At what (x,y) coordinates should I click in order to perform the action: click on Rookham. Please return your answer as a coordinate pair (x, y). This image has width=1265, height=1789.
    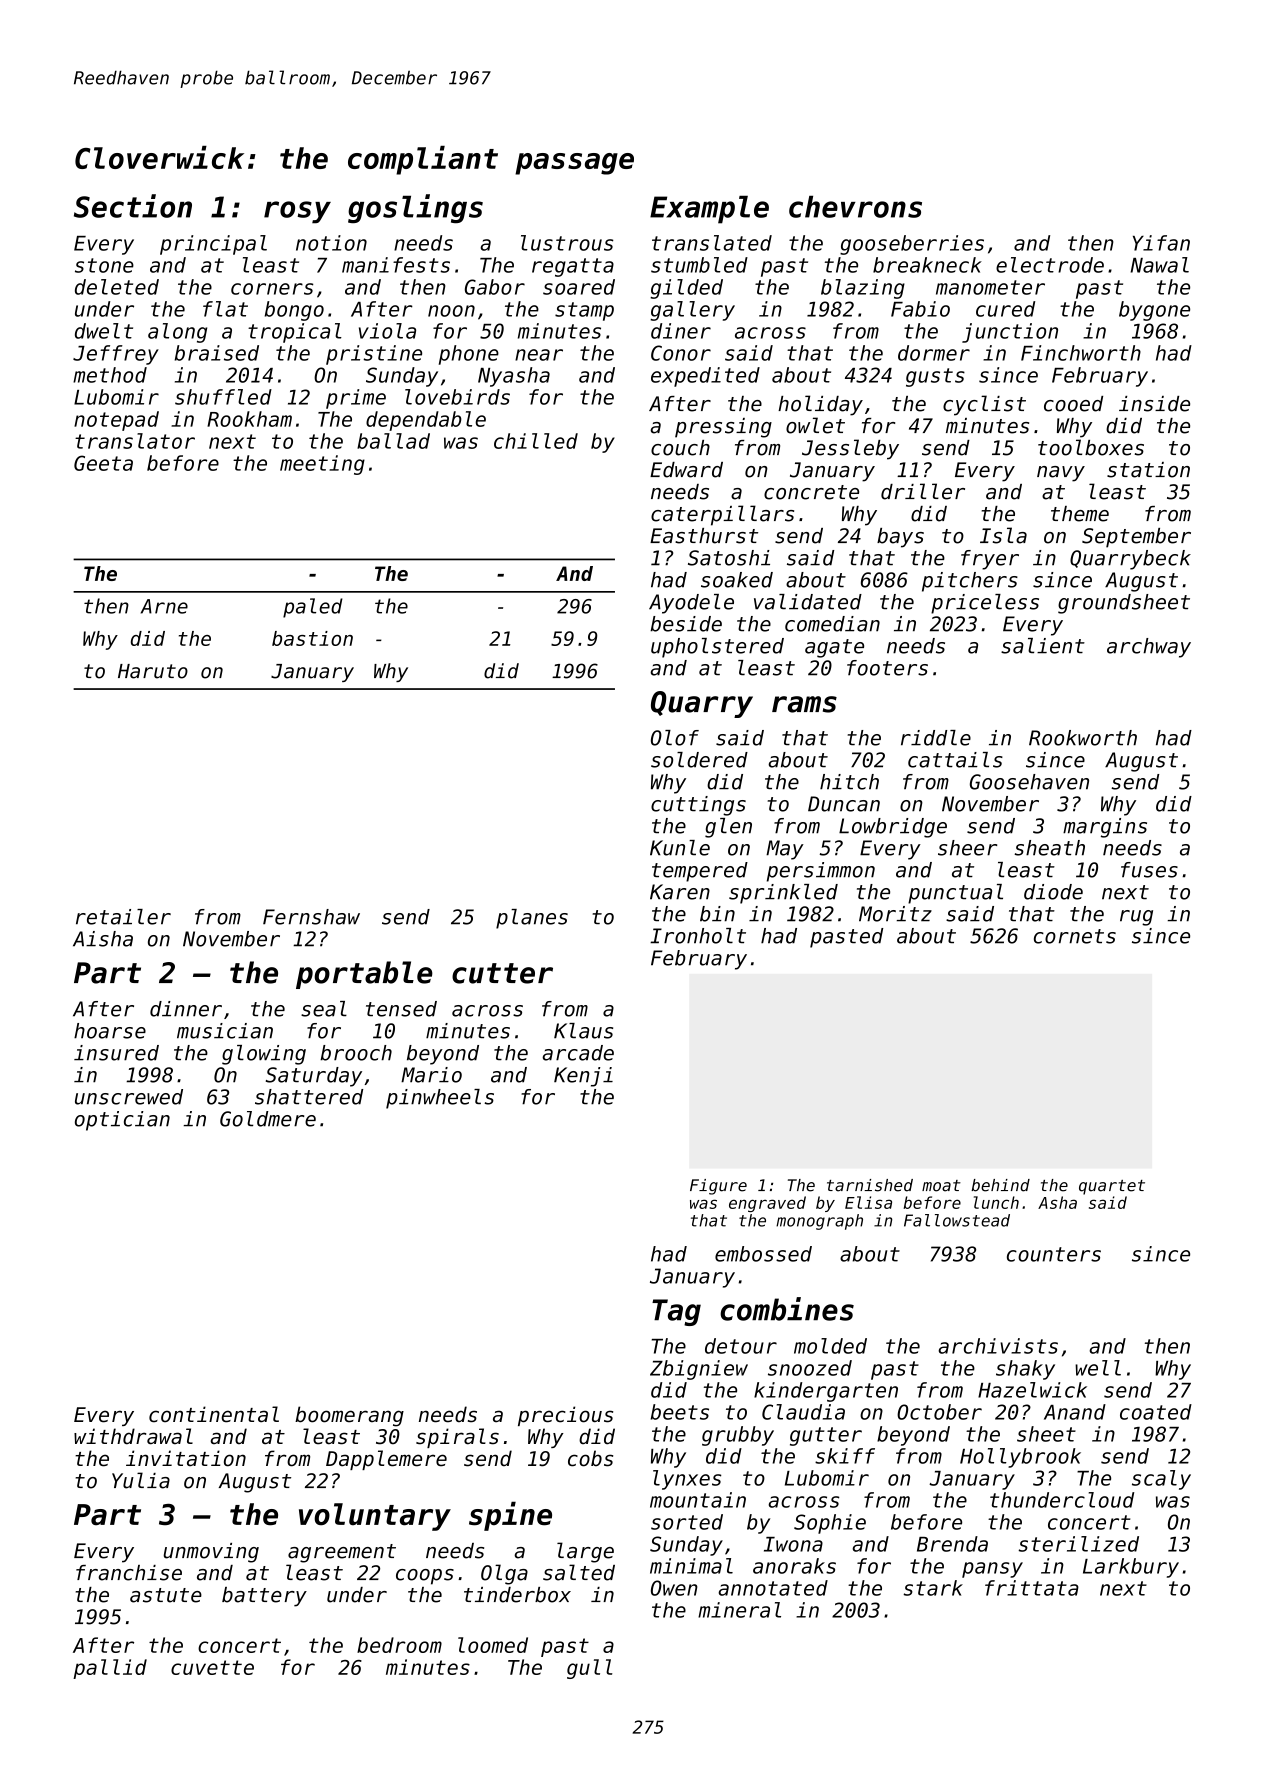
    Looking at the image, I should click on (249, 419).
